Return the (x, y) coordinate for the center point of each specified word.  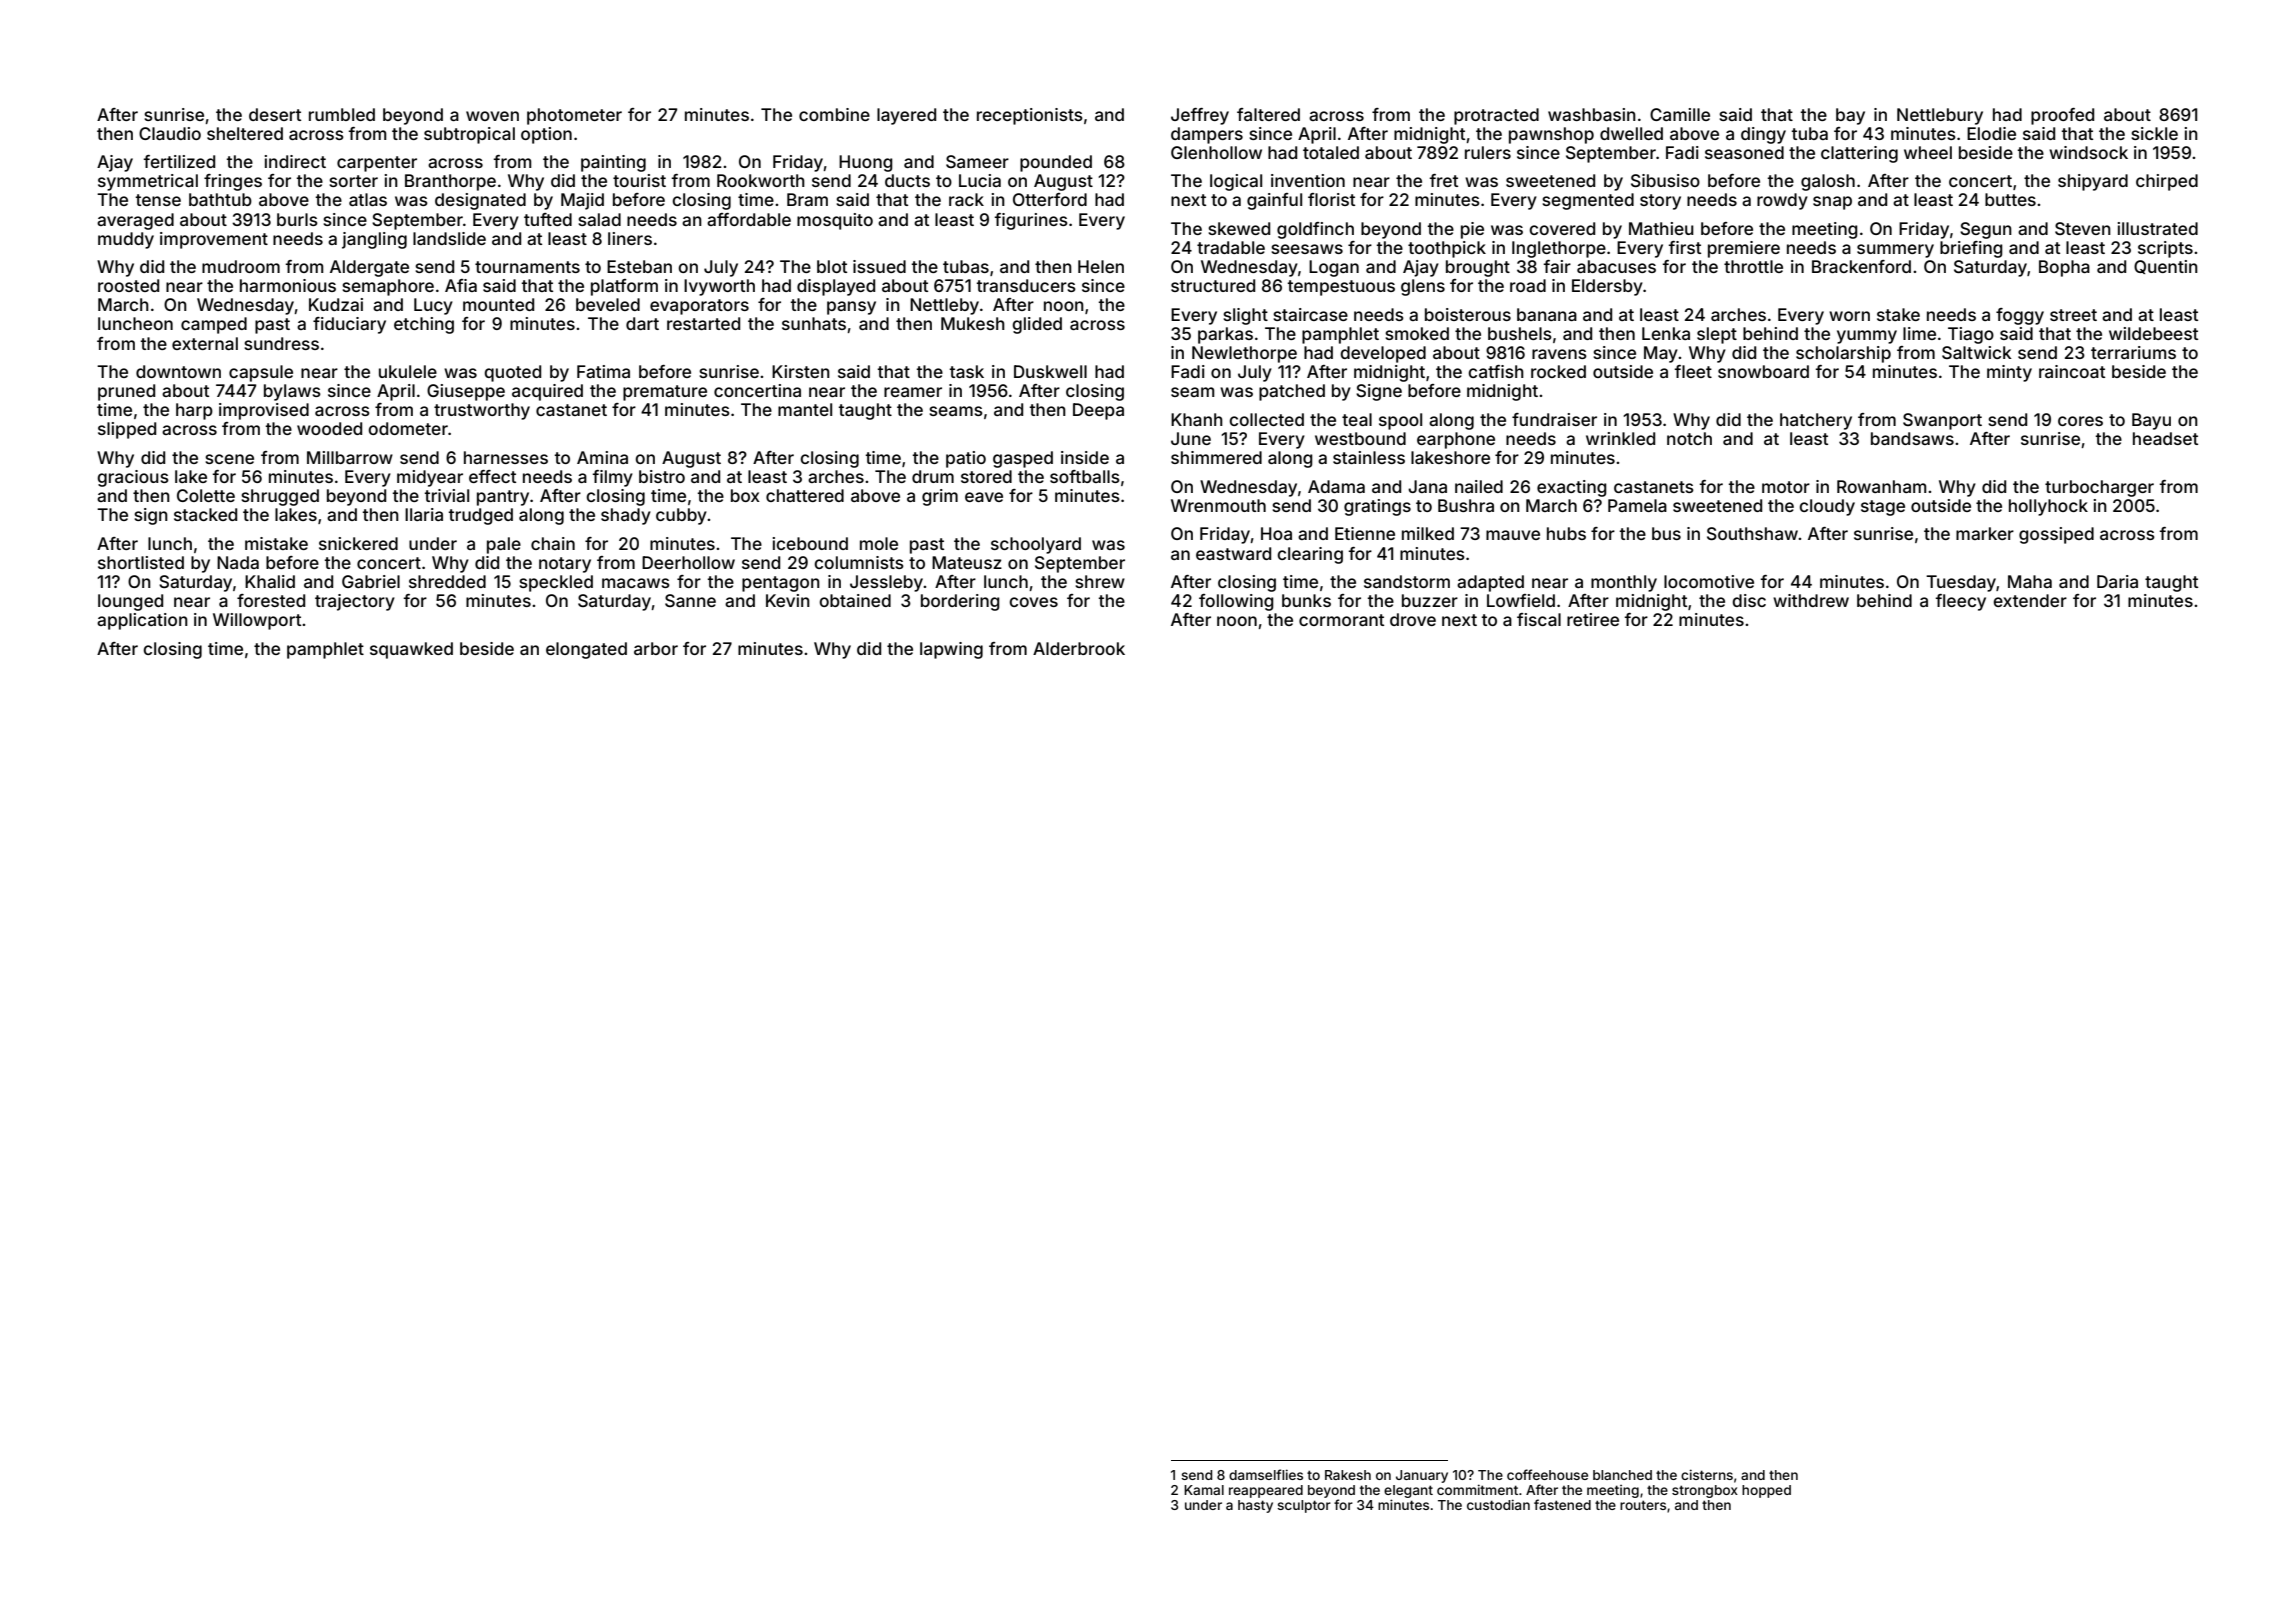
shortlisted (141, 562)
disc (1749, 600)
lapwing (951, 650)
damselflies (1266, 1474)
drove (1413, 619)
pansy (851, 308)
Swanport (1942, 421)
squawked (411, 650)
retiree (1593, 619)
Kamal (1204, 1490)
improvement (214, 240)
